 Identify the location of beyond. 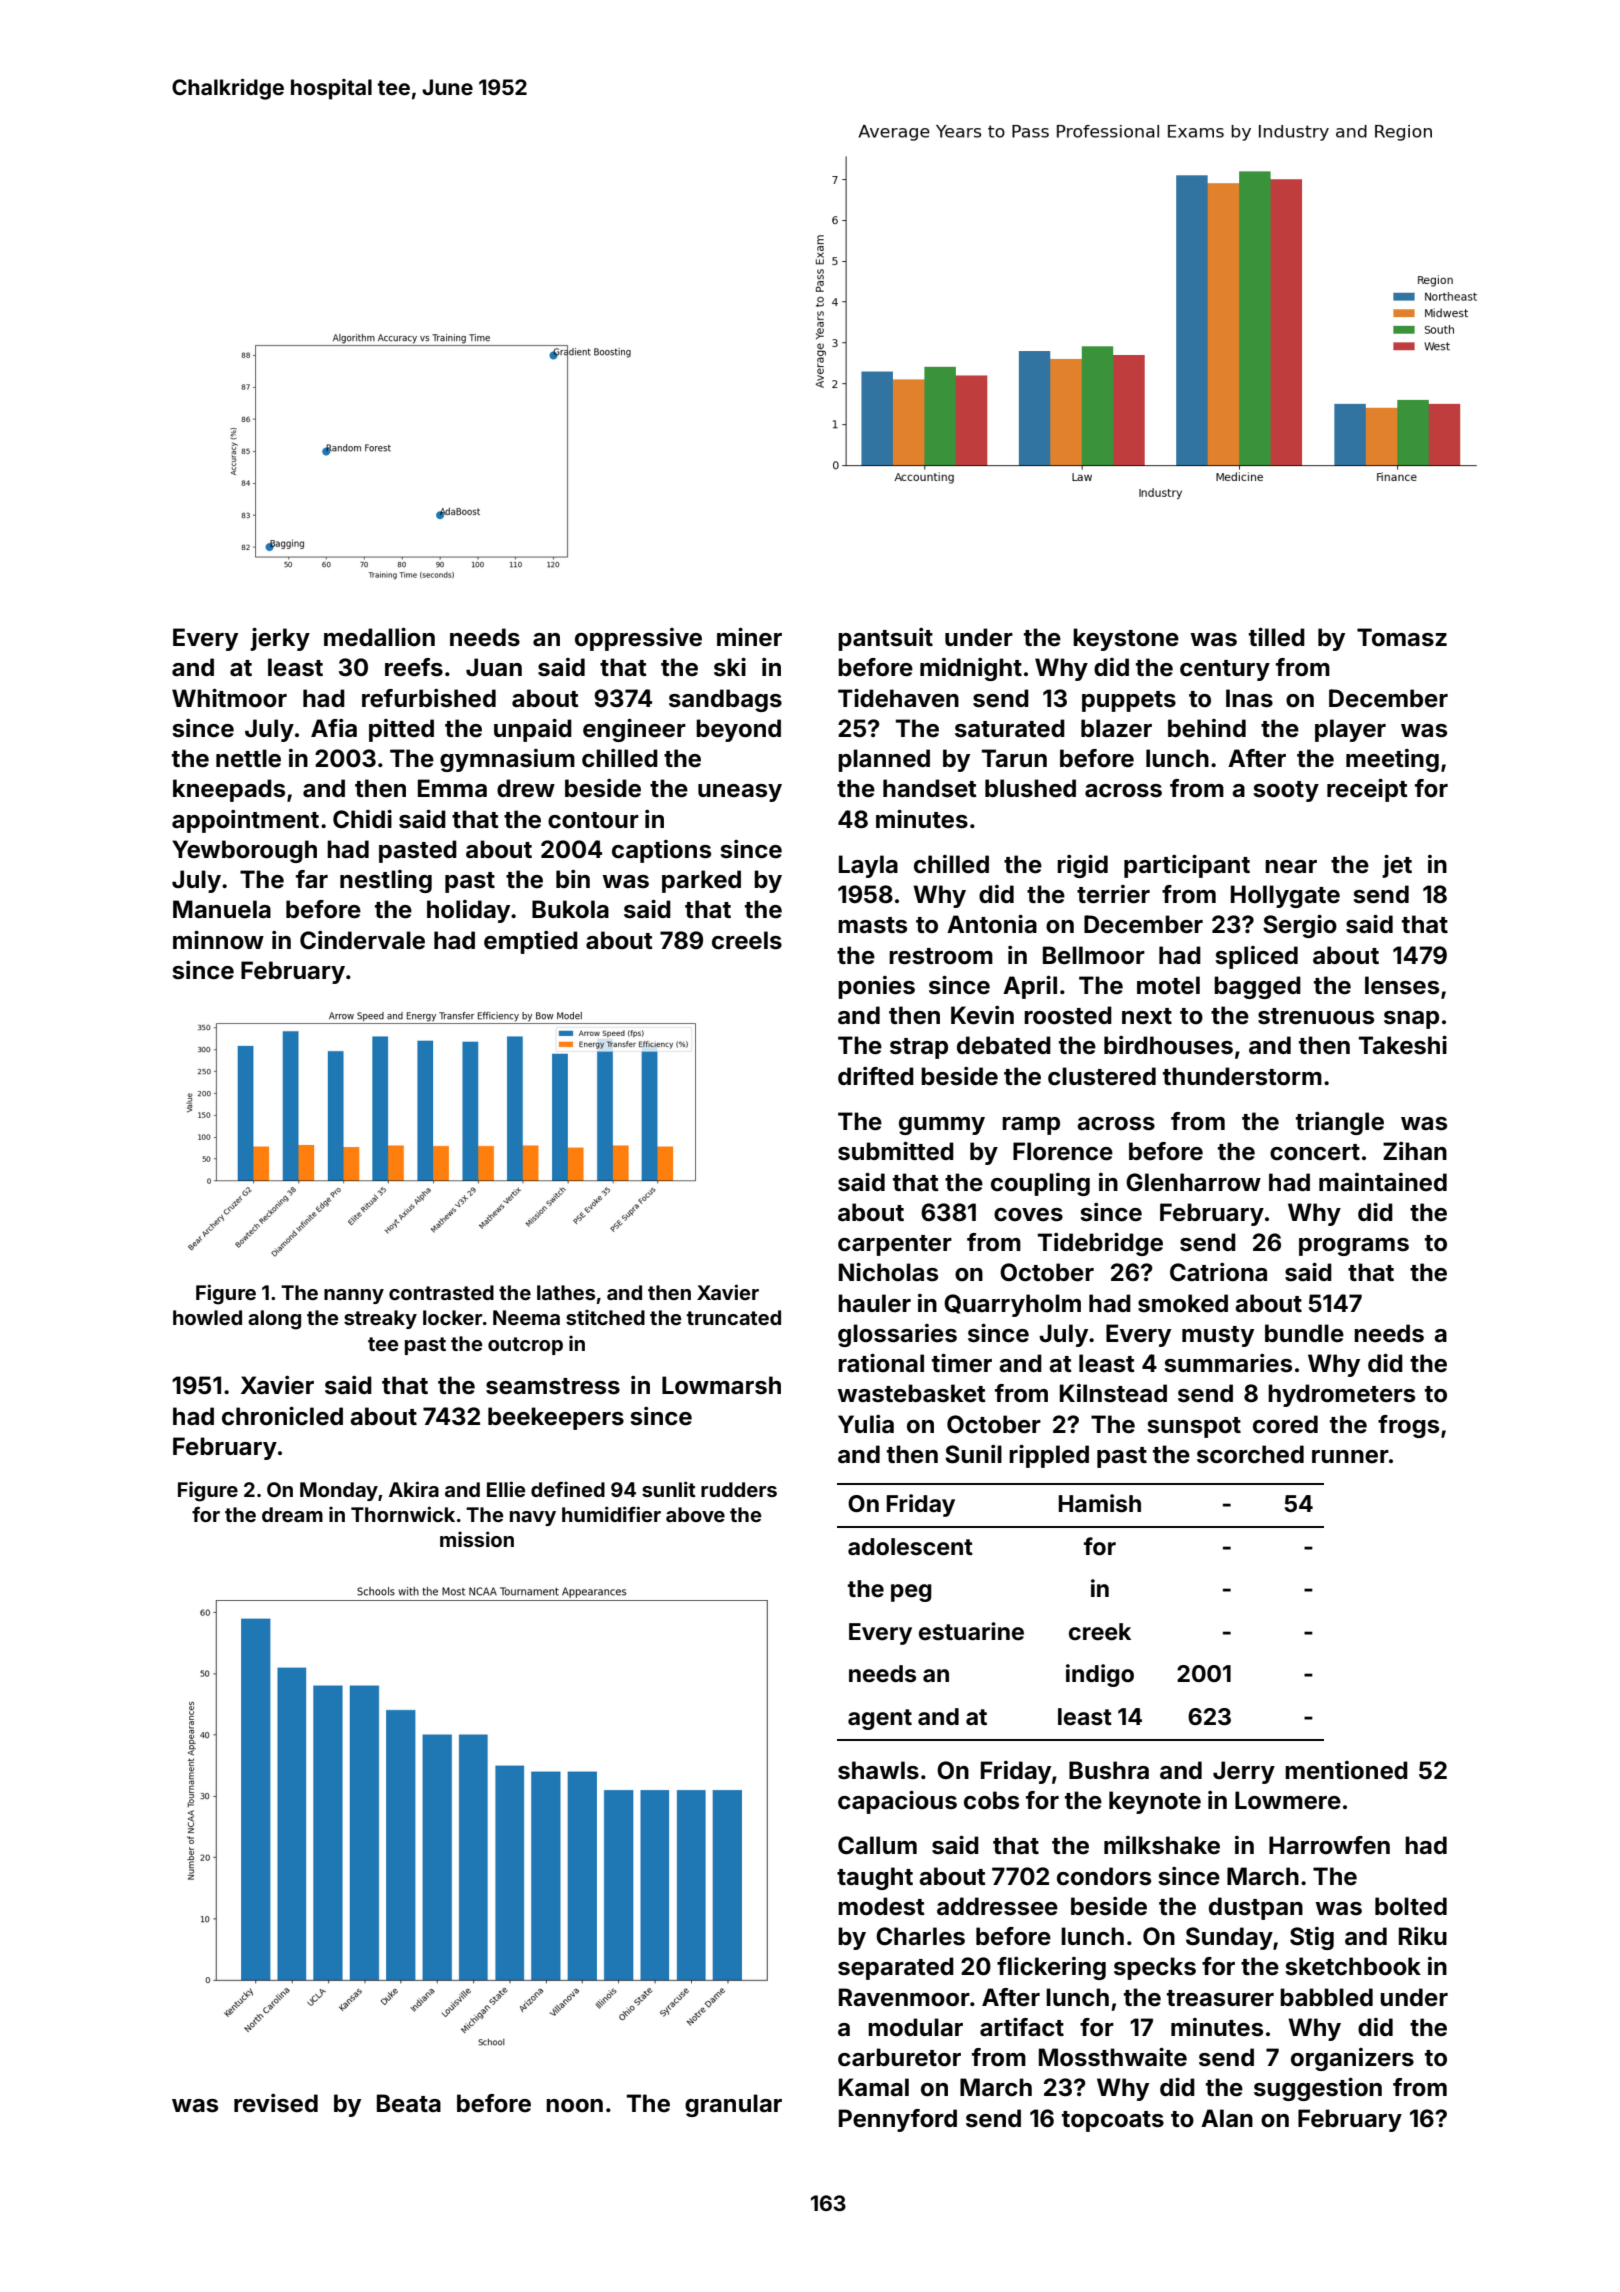
(738, 730).
